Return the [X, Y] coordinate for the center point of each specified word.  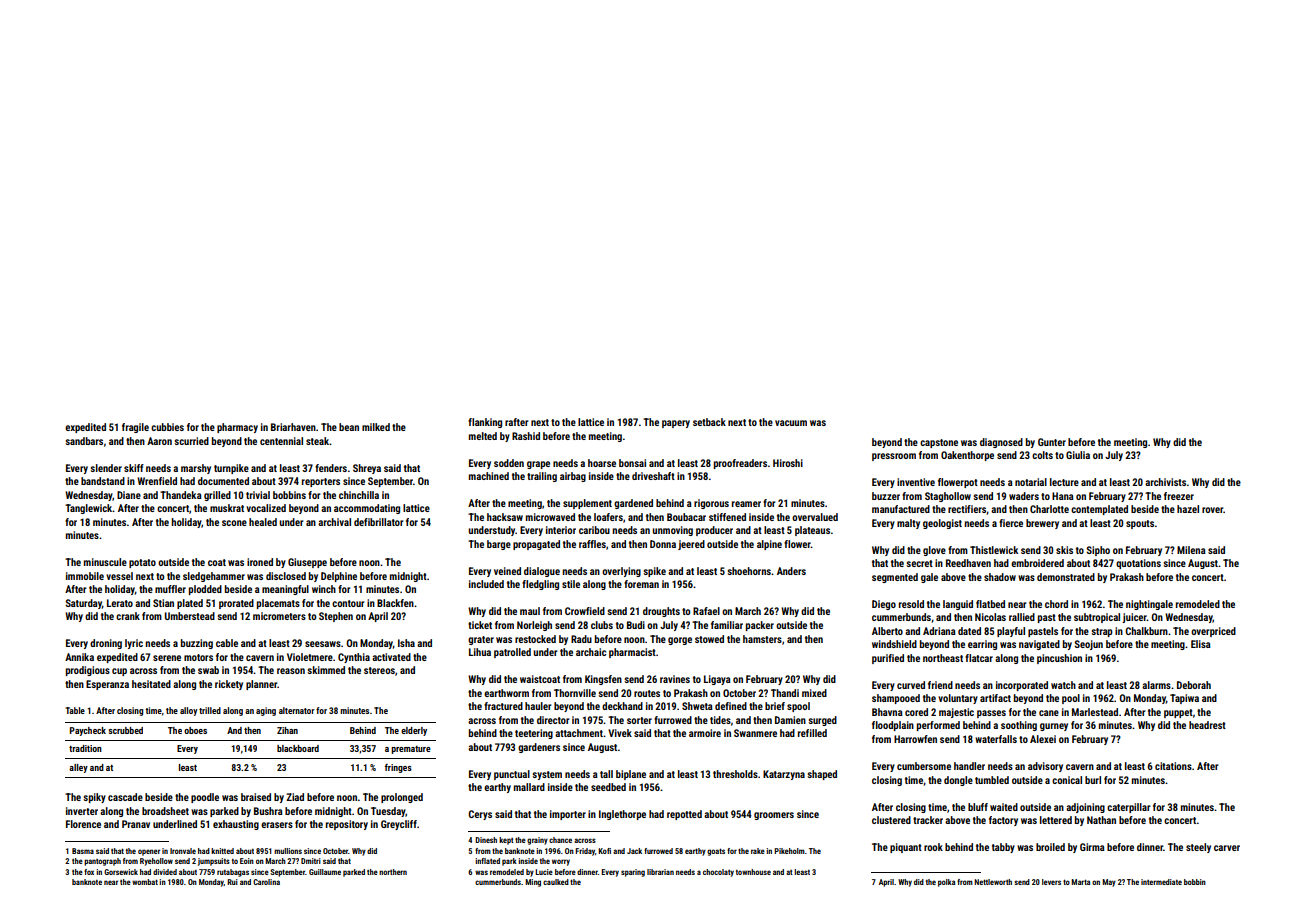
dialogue [542, 572]
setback [709, 422]
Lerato [120, 603]
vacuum [791, 423]
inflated [487, 861]
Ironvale [183, 851]
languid [958, 605]
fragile [135, 428]
